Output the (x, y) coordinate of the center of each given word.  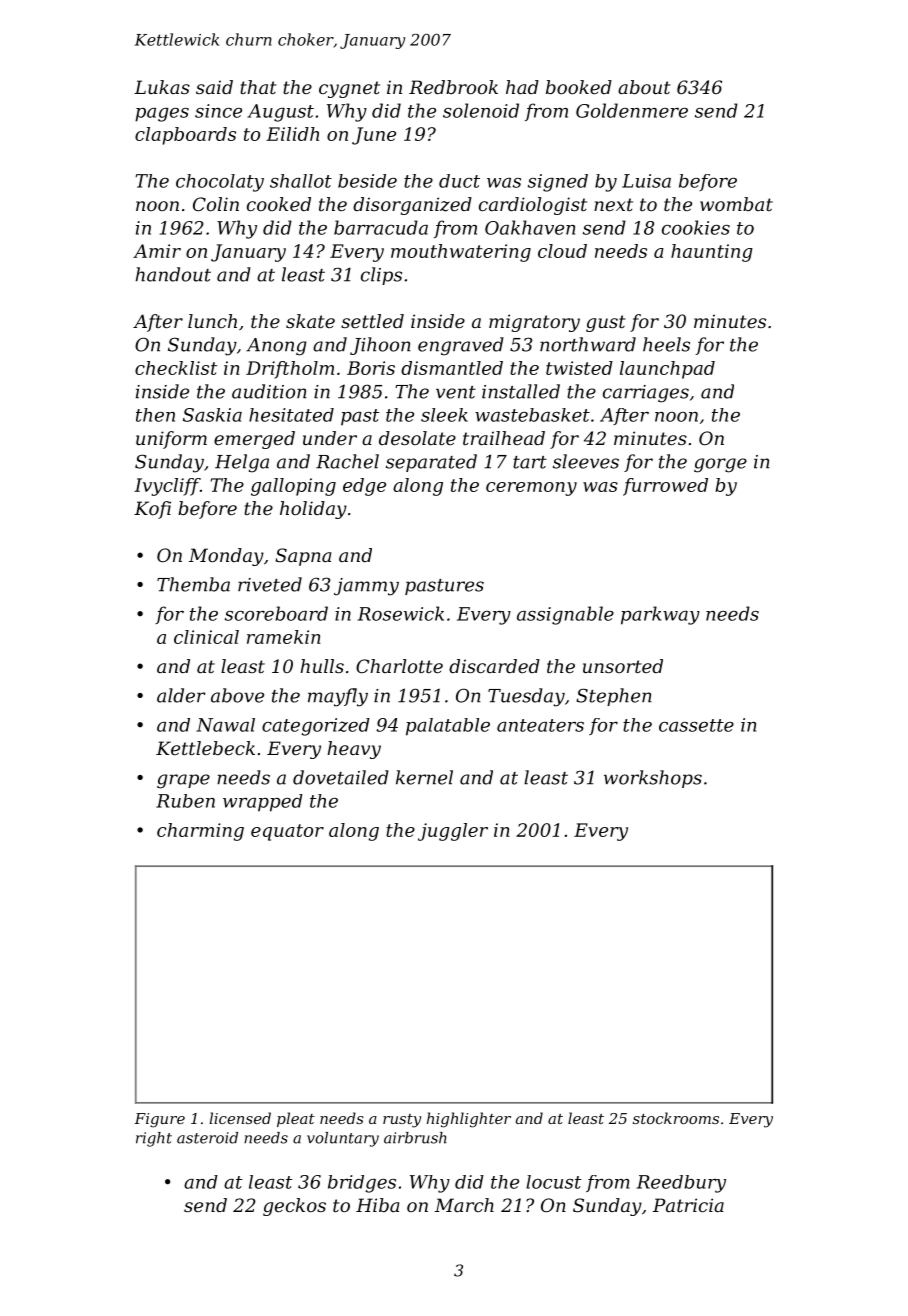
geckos (294, 1207)
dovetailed (341, 777)
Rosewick (401, 613)
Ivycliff (167, 487)
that (258, 87)
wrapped (263, 803)
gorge (720, 465)
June (374, 136)
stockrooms (676, 1118)
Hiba (377, 1205)
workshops (653, 779)
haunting (712, 253)
